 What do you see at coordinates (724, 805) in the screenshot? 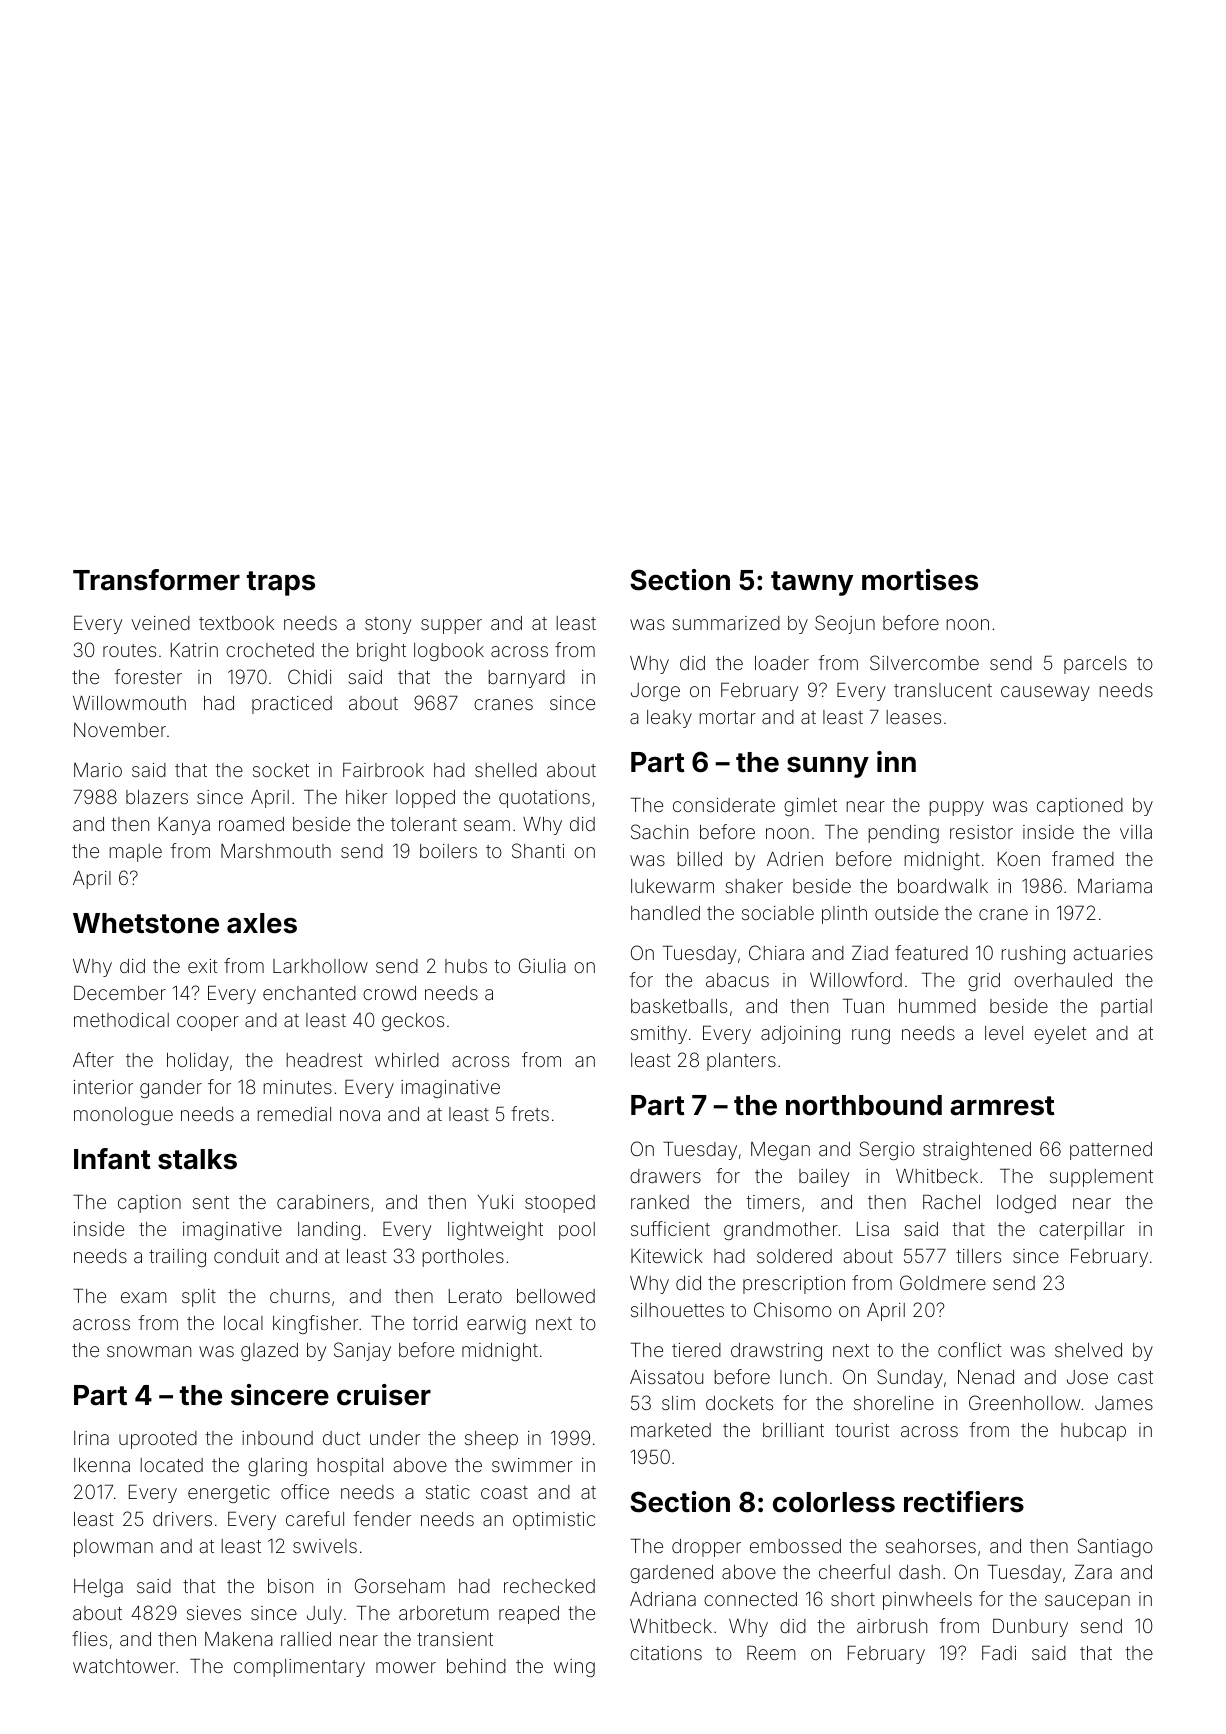
I see `considerate` at bounding box center [724, 805].
